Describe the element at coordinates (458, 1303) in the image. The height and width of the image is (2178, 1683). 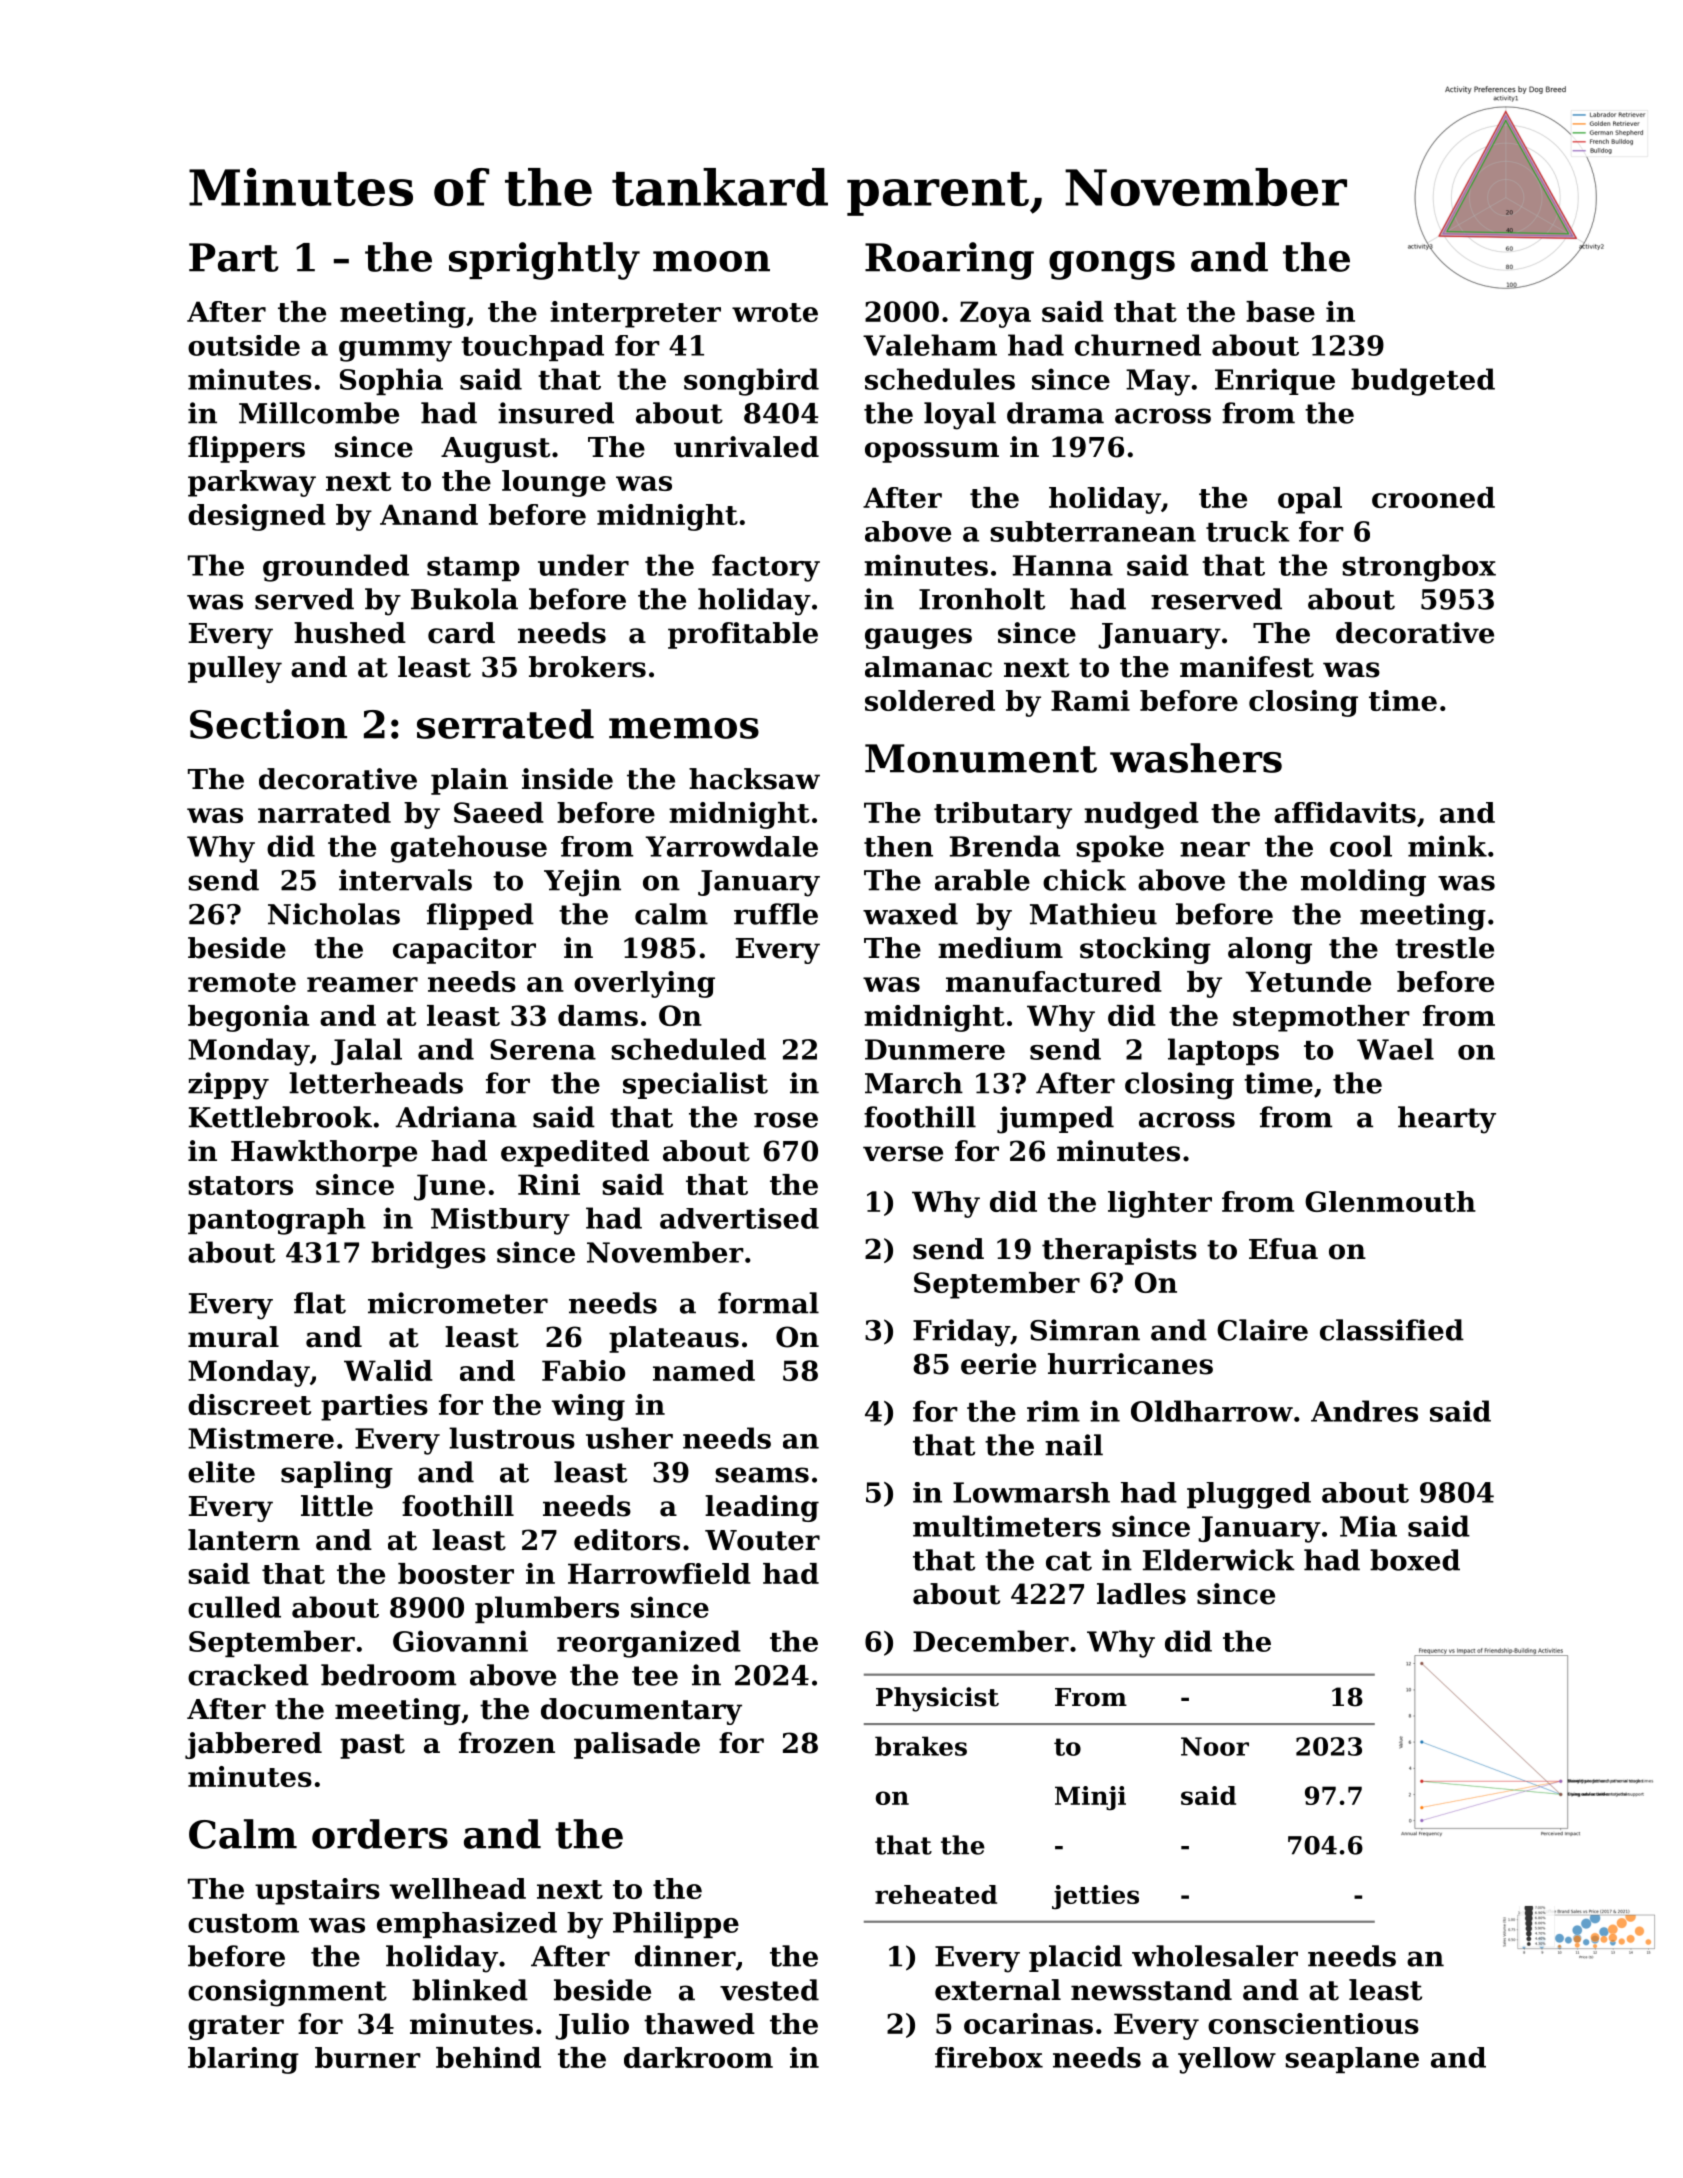
I see `micrometer` at that location.
